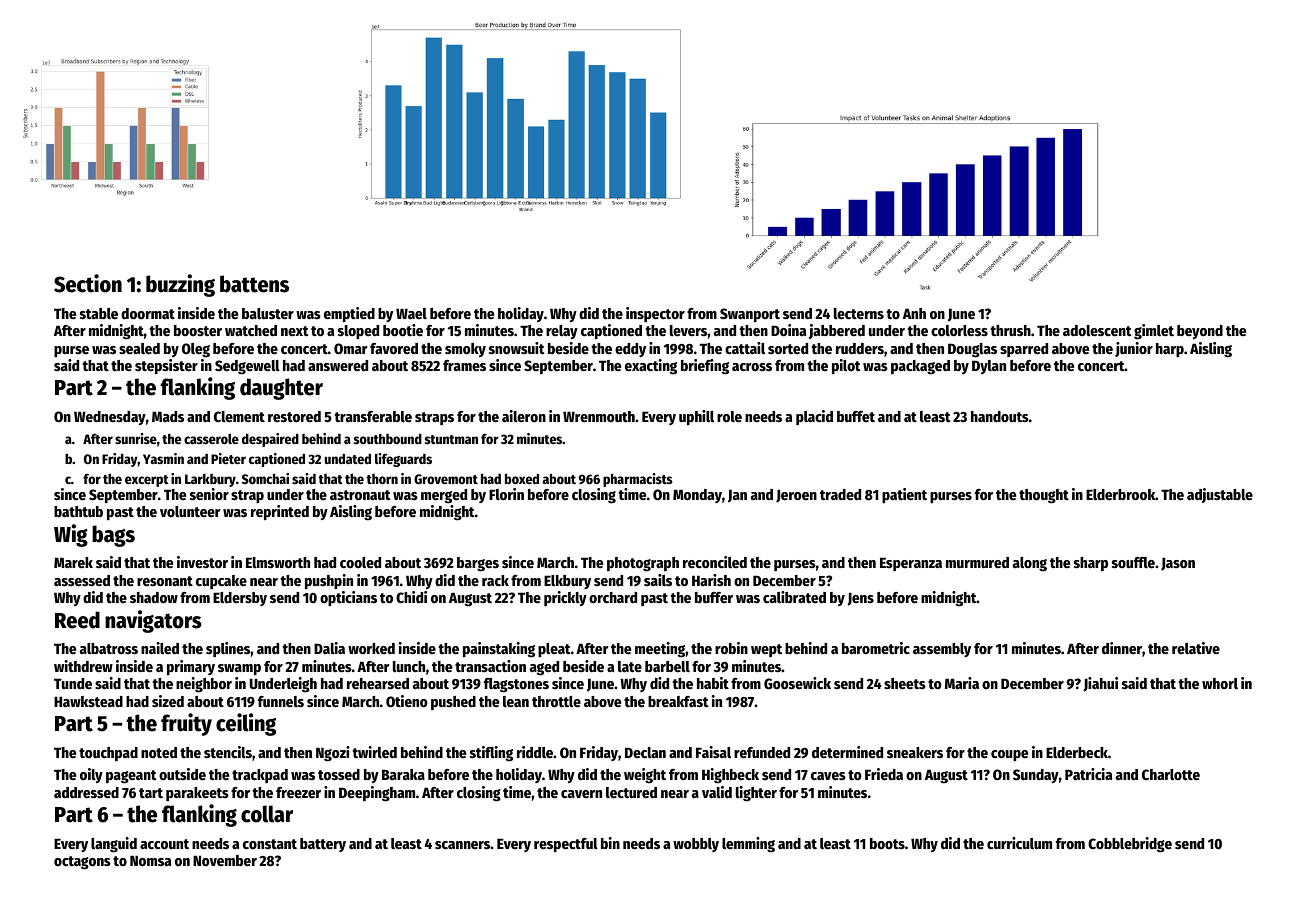 Image resolution: width=1308 pixels, height=924 pixels. I want to click on reconciled, so click(715, 562).
